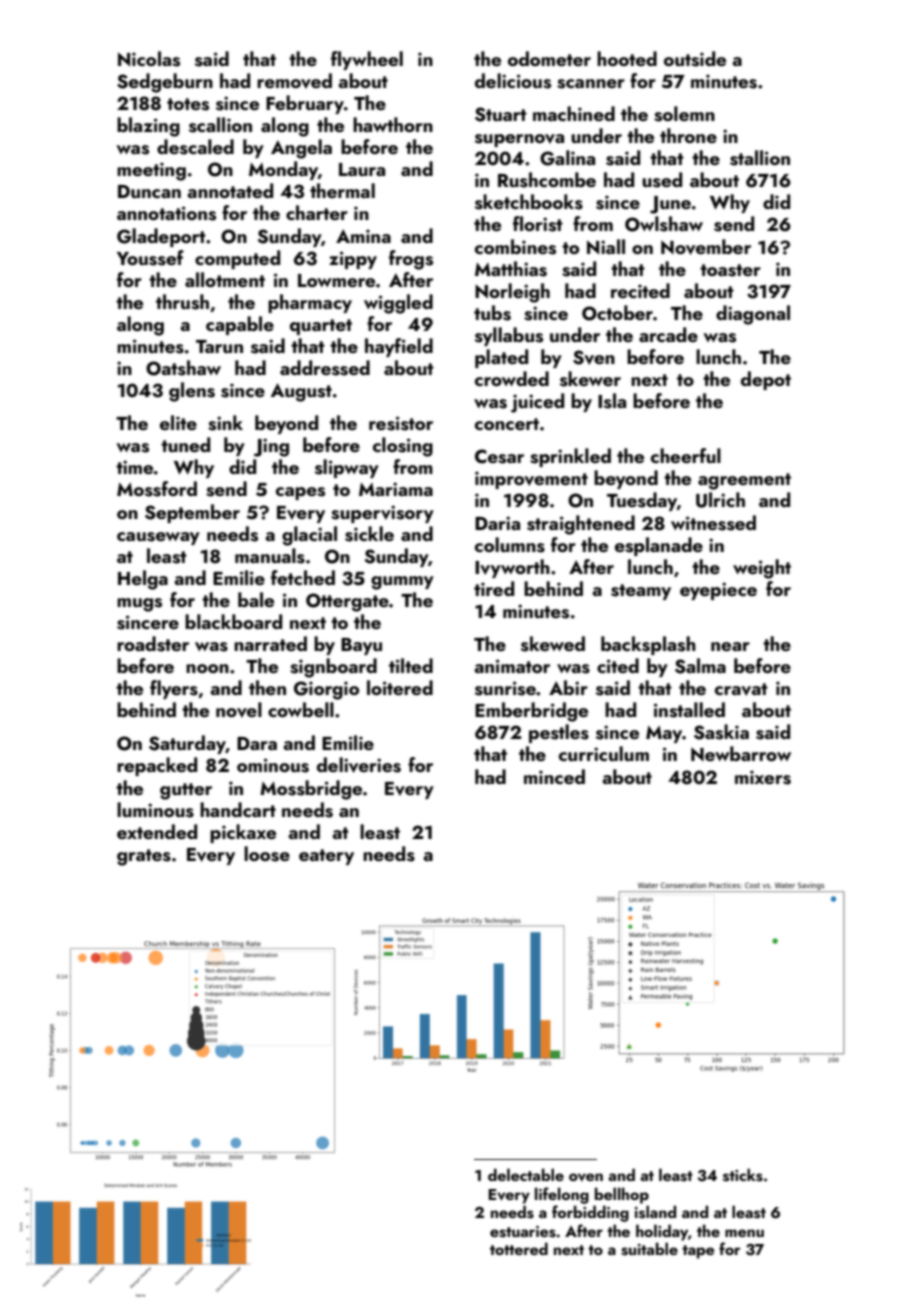  I want to click on Mossford, so click(157, 489).
